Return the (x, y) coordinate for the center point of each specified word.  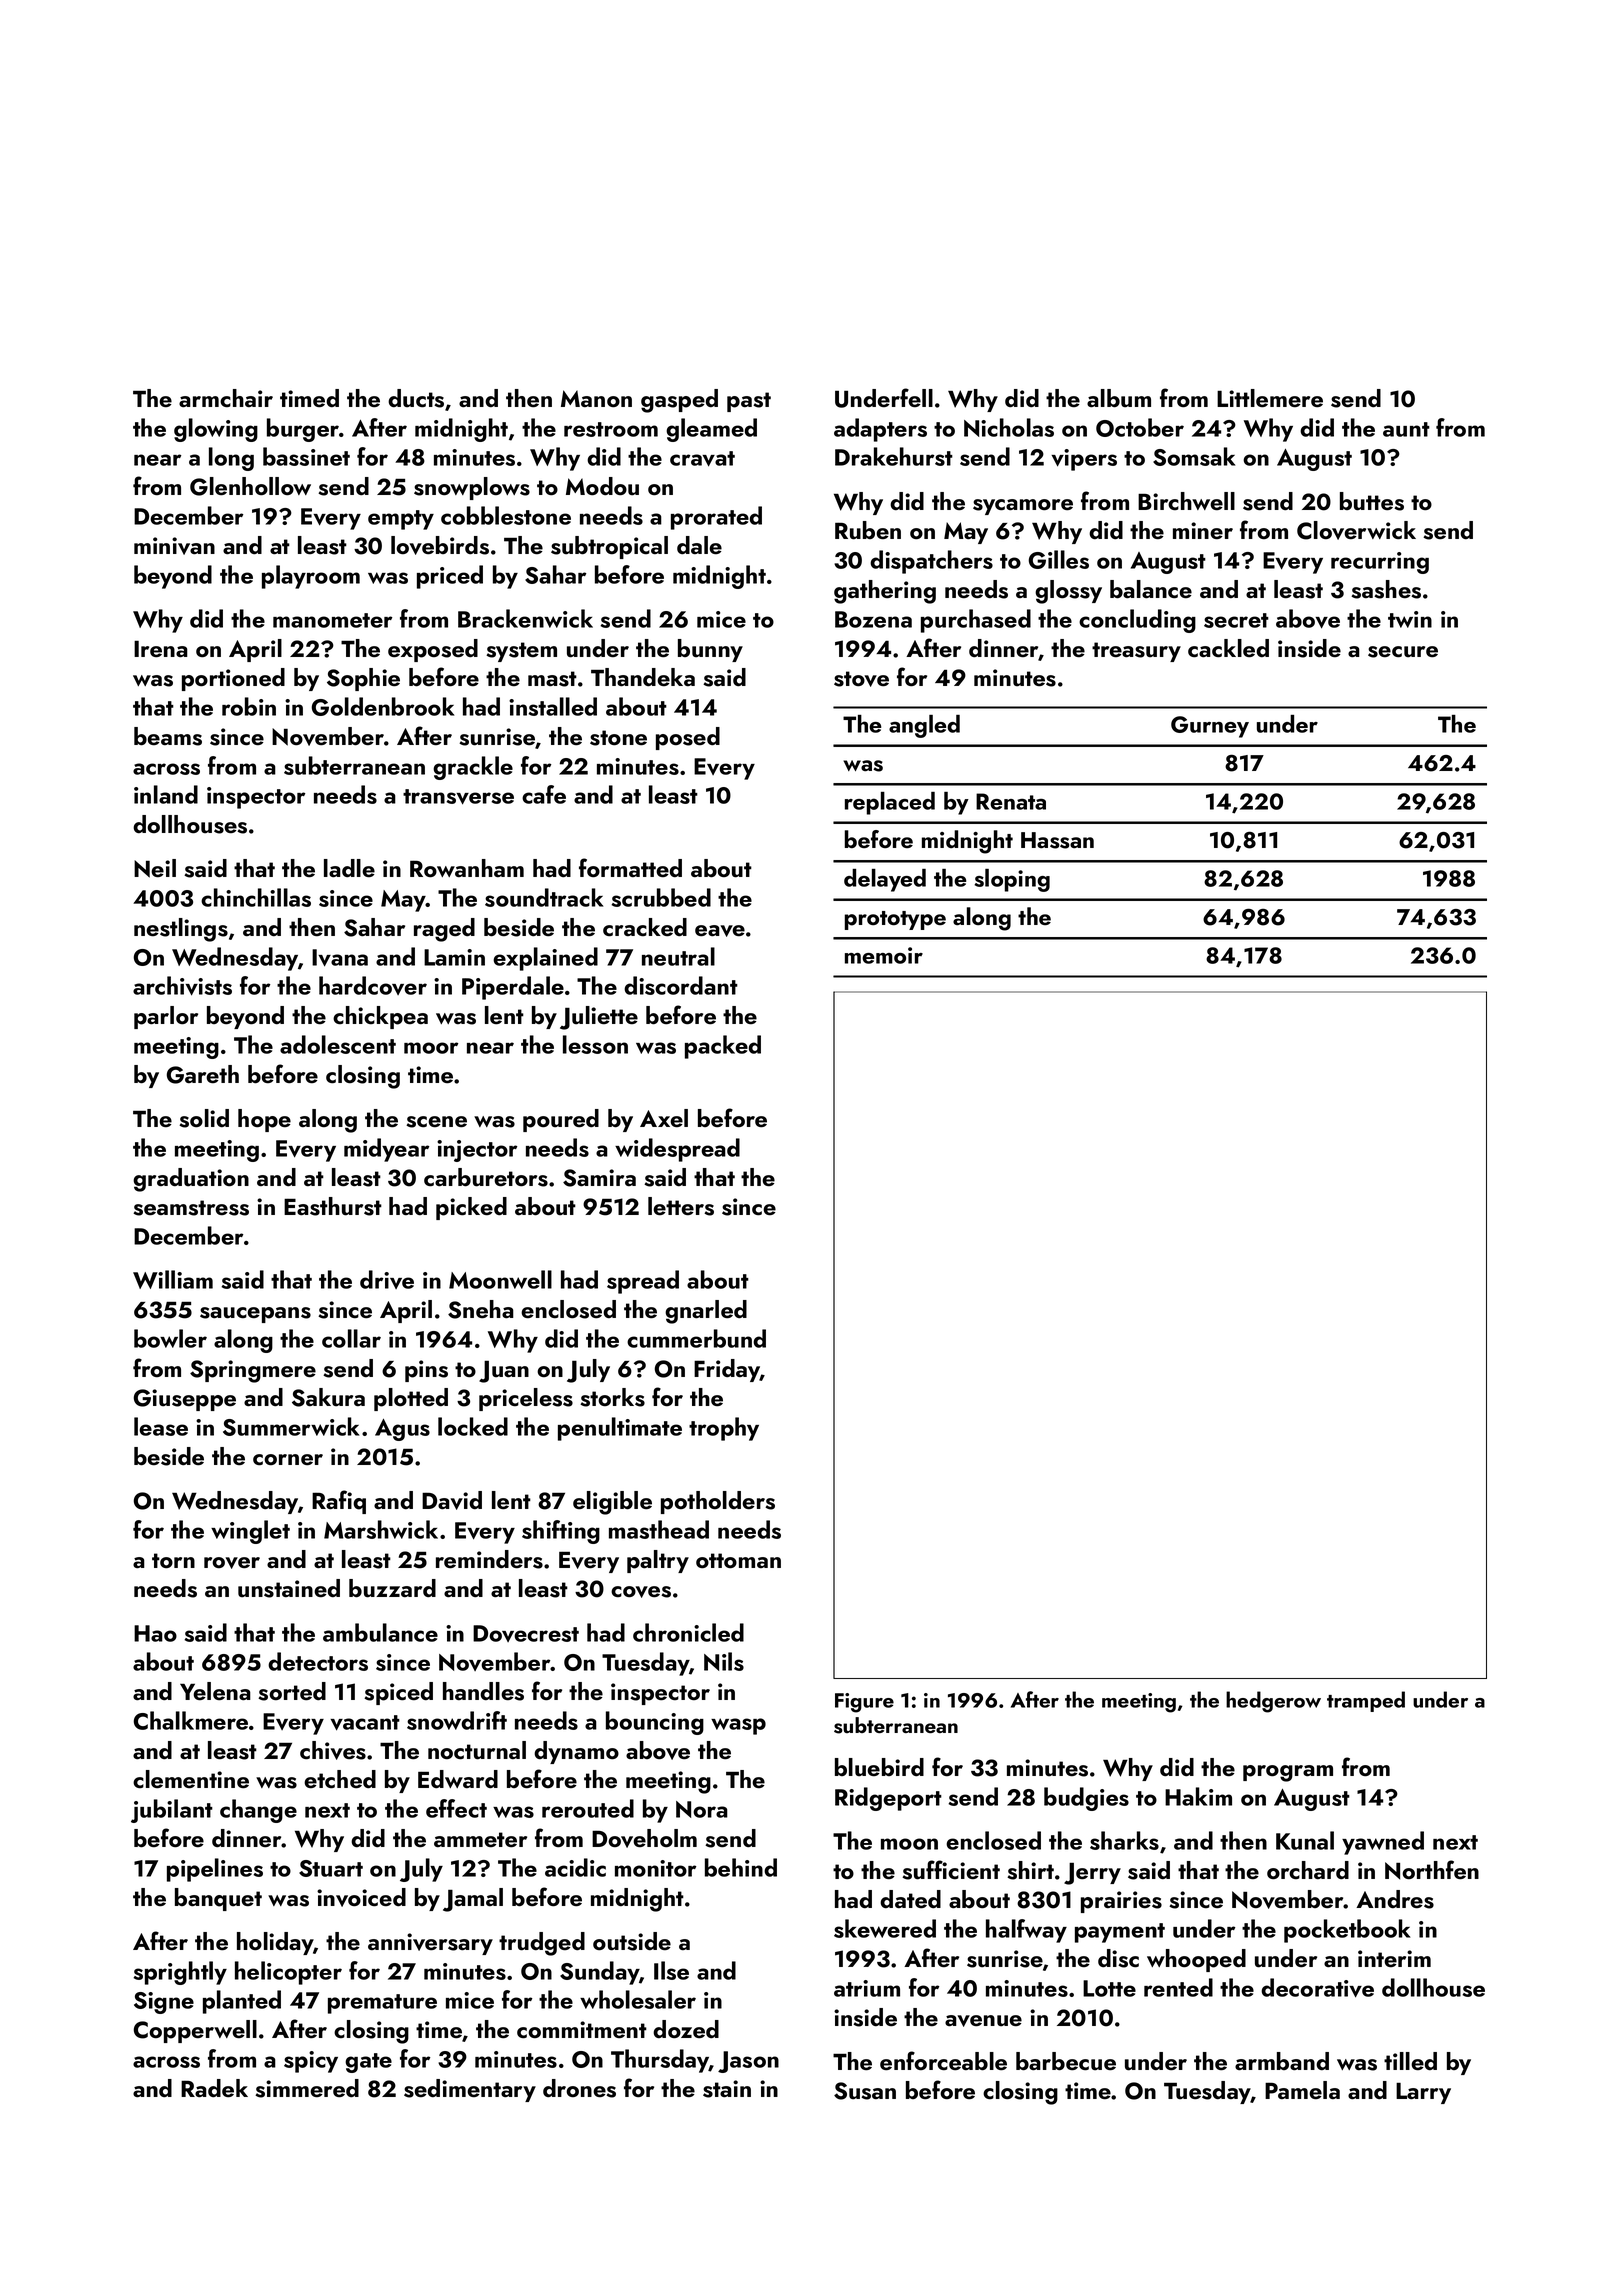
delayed (885, 880)
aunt (1406, 429)
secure (1403, 652)
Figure (864, 1703)
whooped (1196, 1960)
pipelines (215, 1870)
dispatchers (931, 562)
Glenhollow (250, 486)
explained (545, 959)
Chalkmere (191, 1720)
